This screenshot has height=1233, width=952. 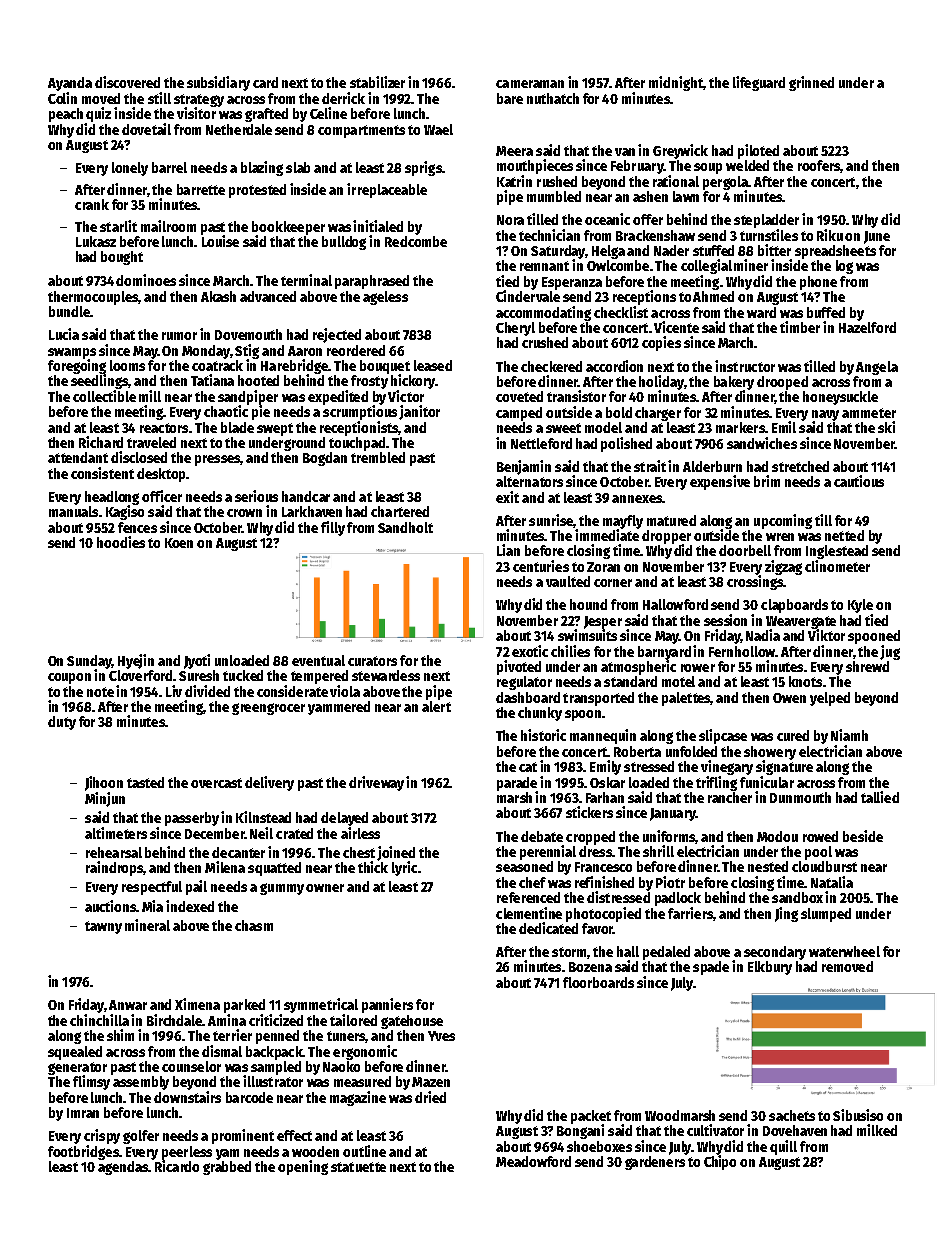 I want to click on Imran, so click(x=83, y=1113).
